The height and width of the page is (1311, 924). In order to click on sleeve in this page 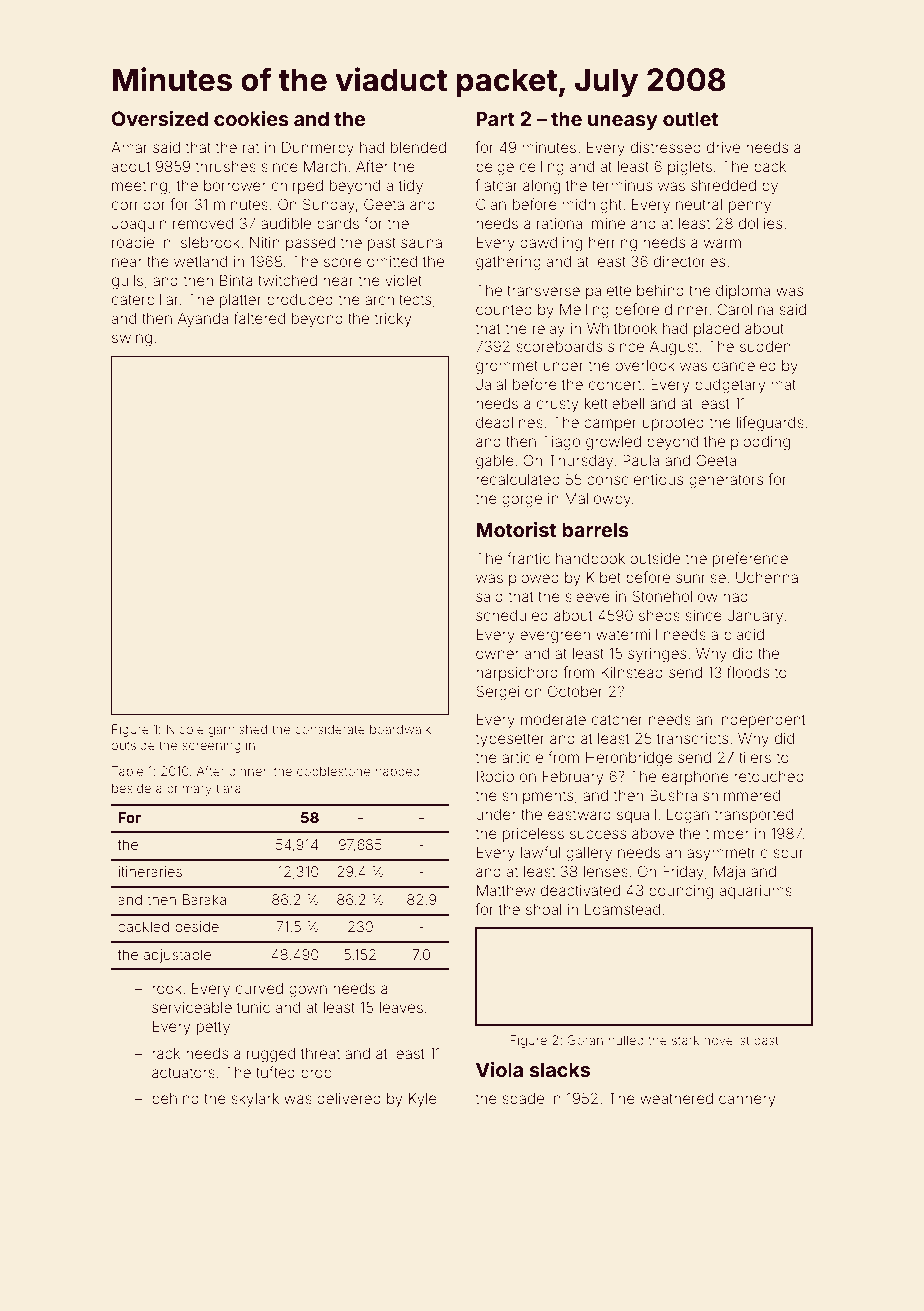, I will do `click(587, 596)`.
